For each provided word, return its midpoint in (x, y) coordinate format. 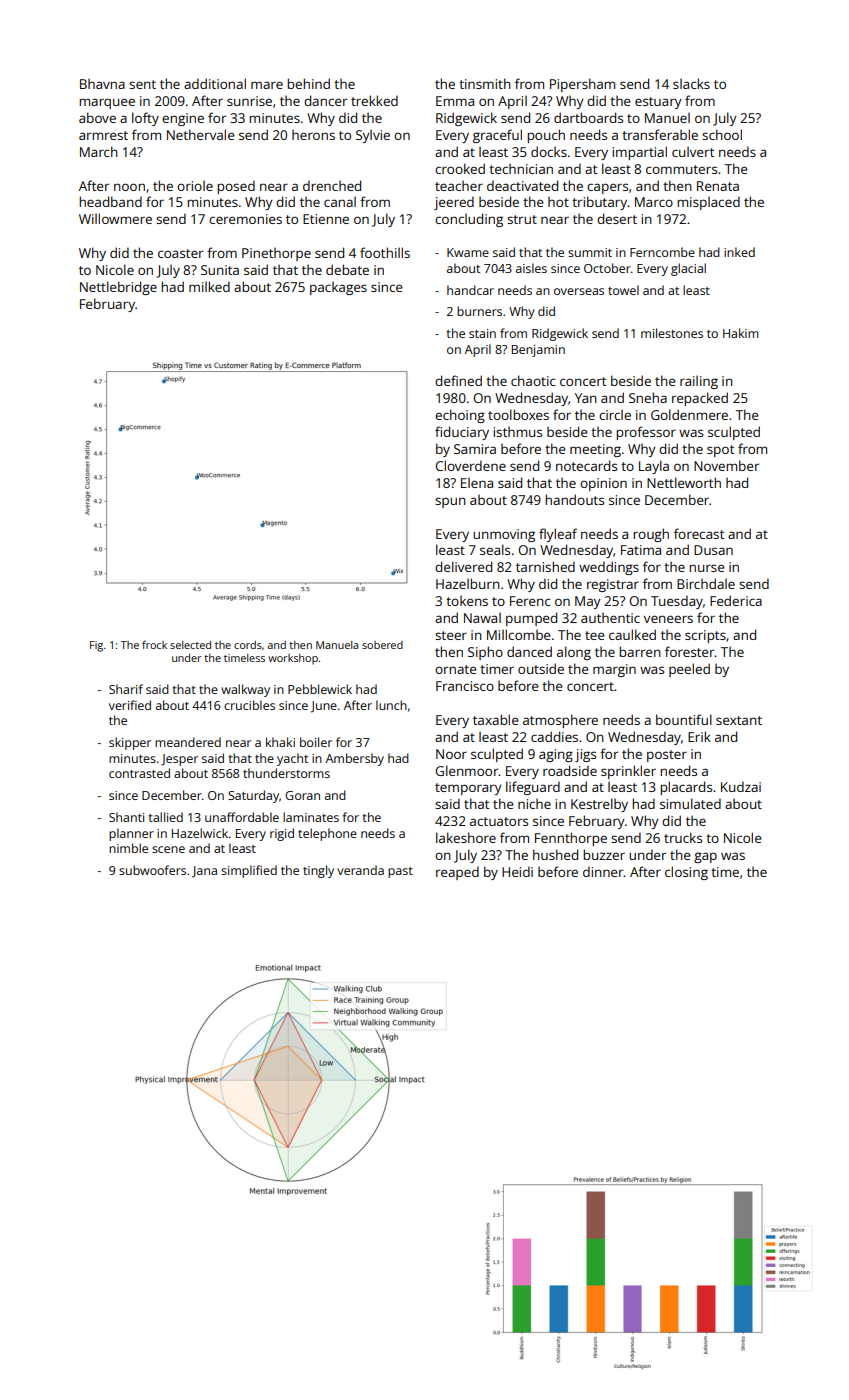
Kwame (468, 252)
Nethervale (201, 134)
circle (615, 415)
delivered (463, 566)
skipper (130, 743)
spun (450, 502)
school (722, 134)
